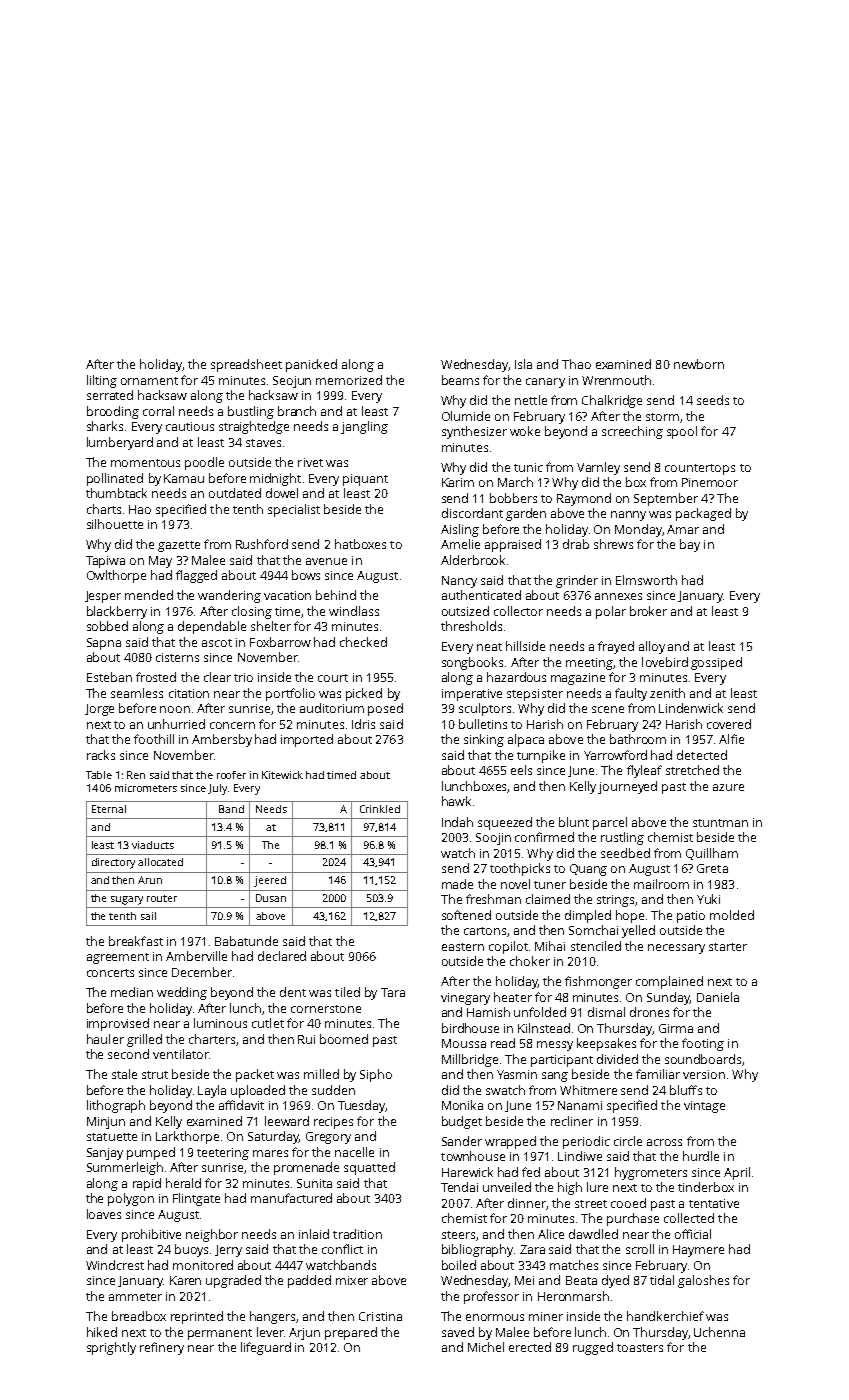  I want to click on wrapped, so click(510, 1142).
